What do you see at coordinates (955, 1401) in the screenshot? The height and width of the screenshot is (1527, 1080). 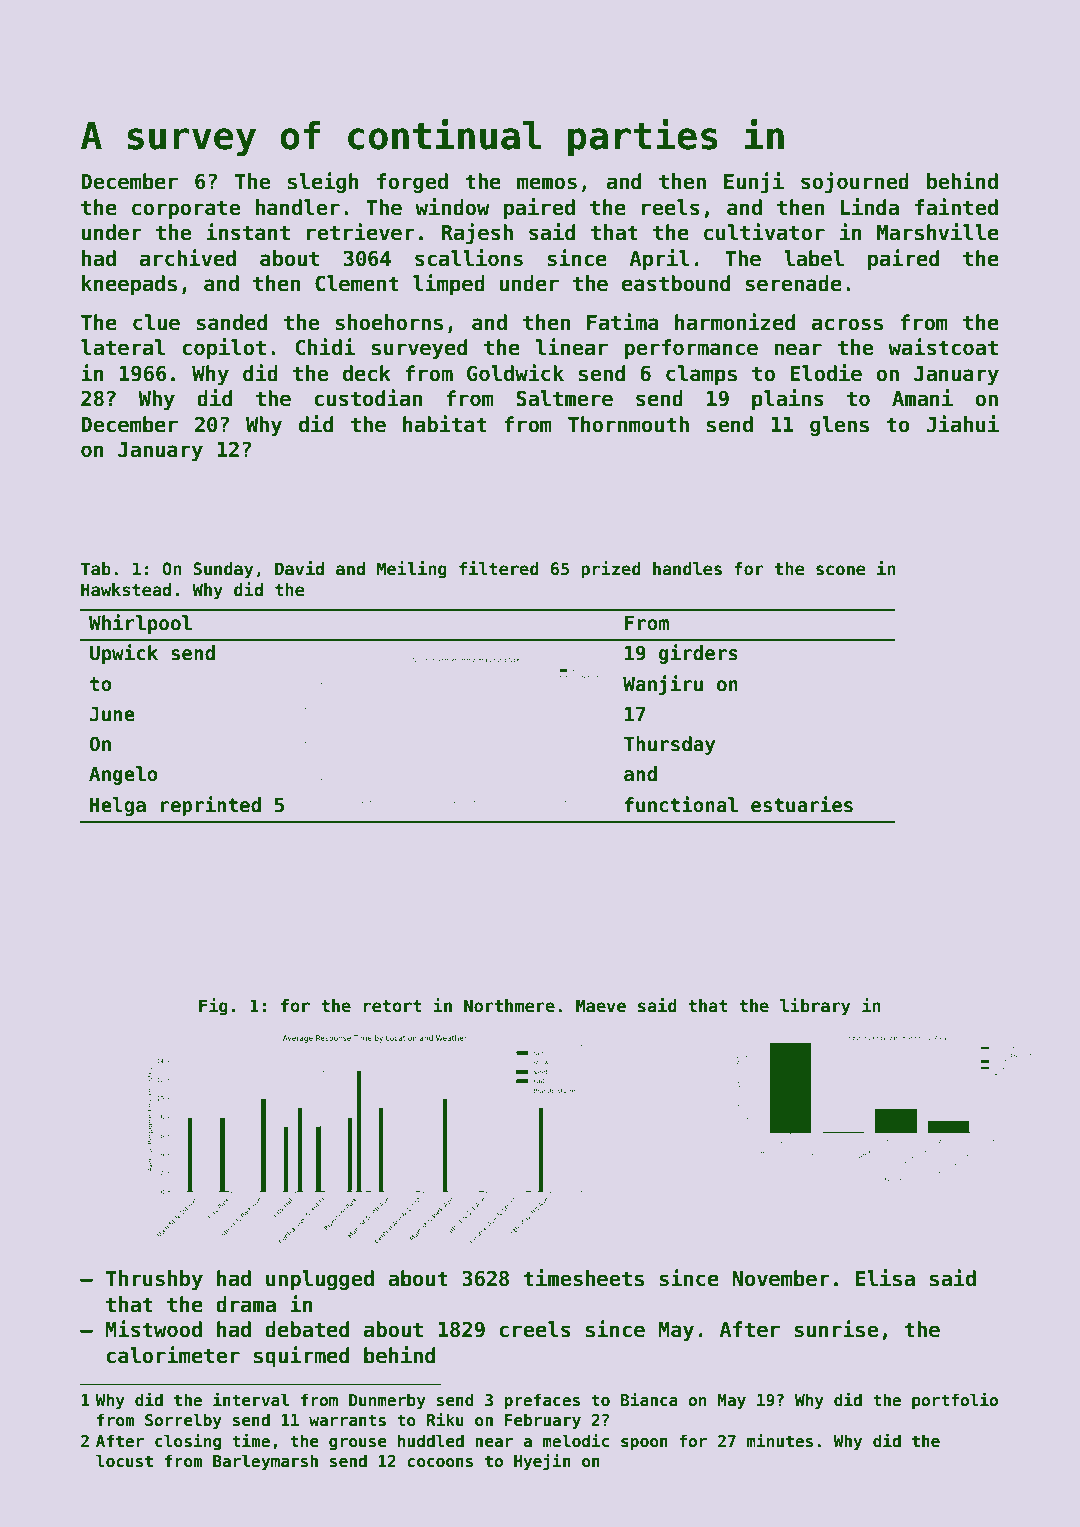 I see `portfolio` at bounding box center [955, 1401].
